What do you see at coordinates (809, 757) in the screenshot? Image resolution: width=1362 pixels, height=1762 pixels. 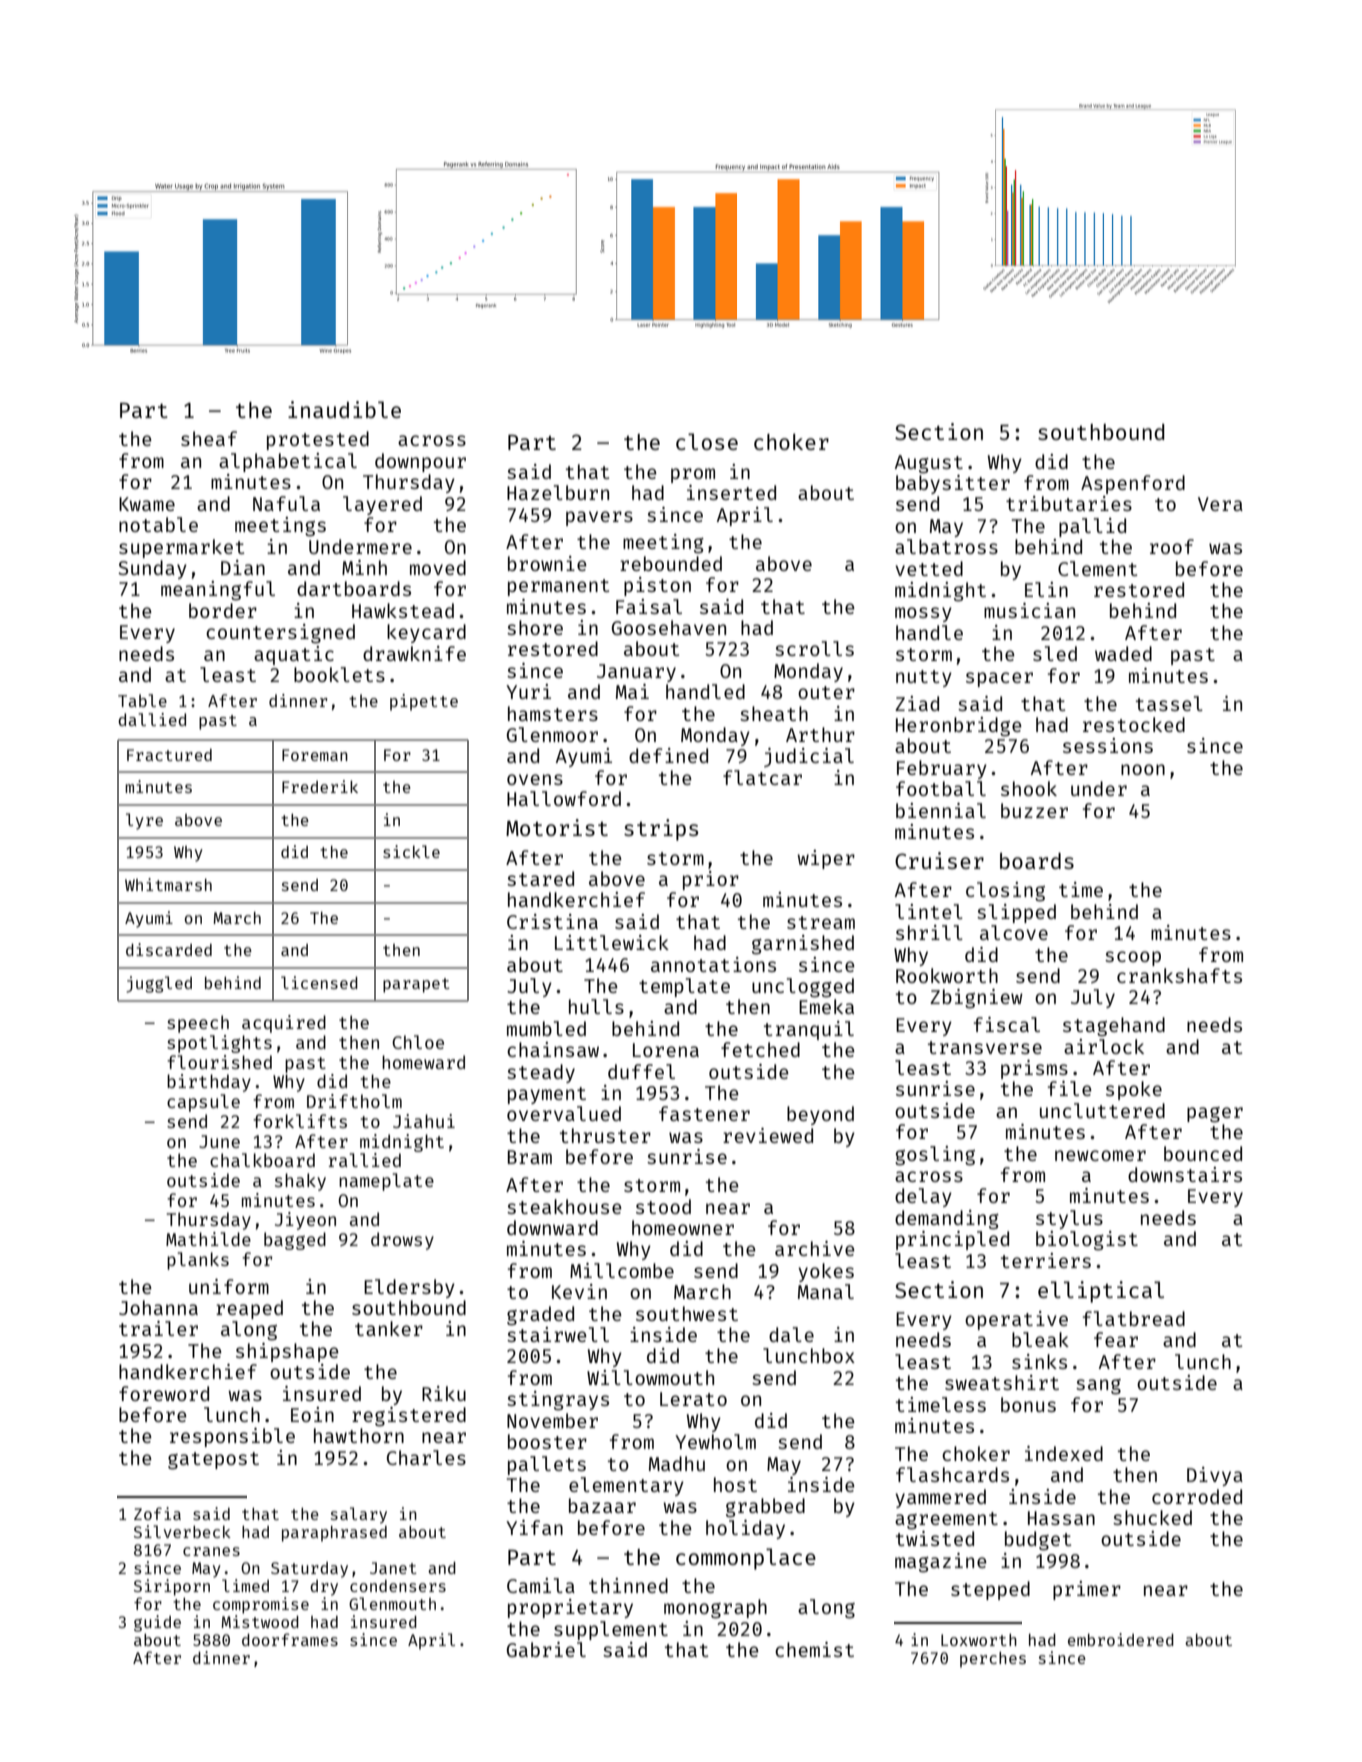 I see `judicial` at bounding box center [809, 757].
